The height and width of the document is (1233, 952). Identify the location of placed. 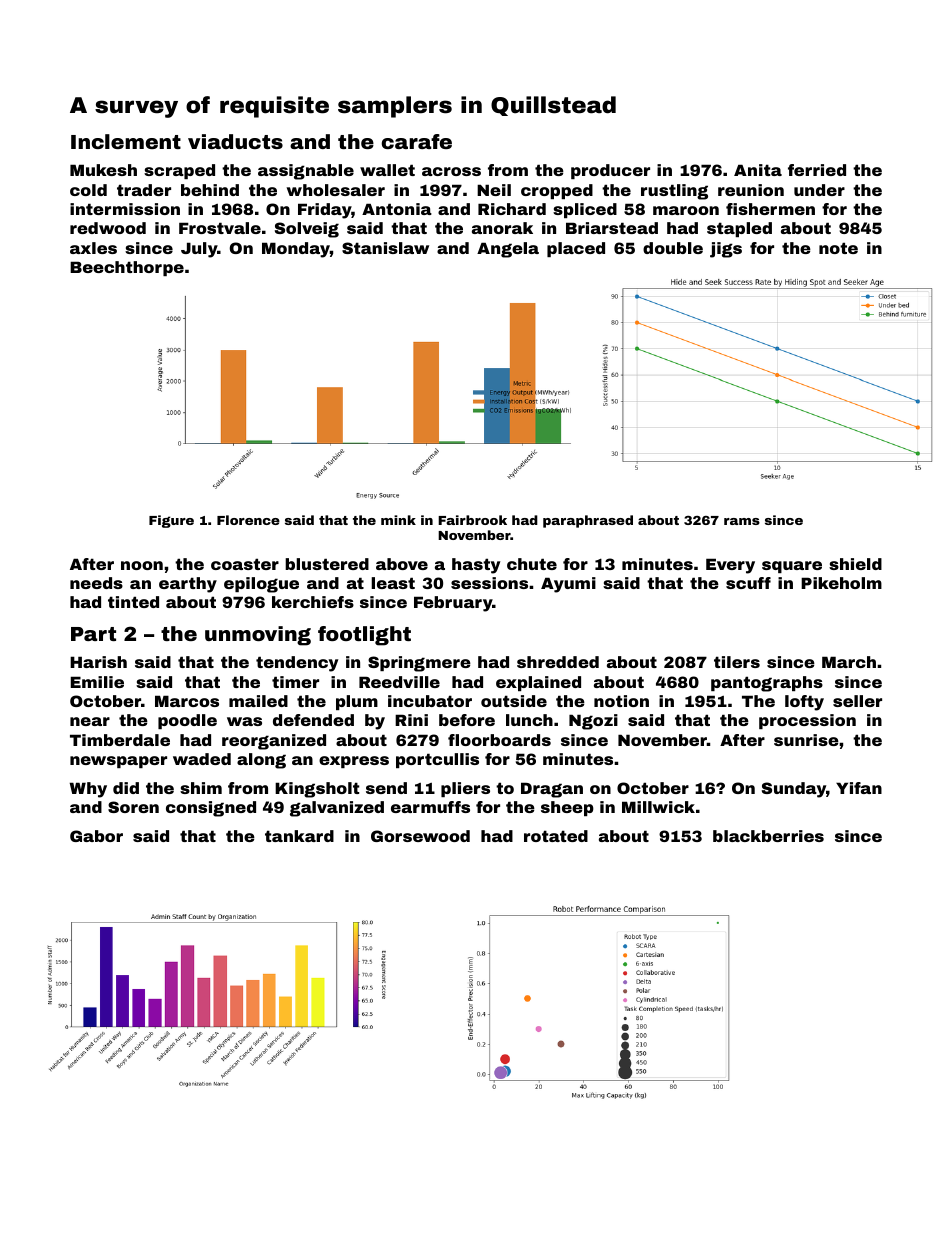
(576, 249).
